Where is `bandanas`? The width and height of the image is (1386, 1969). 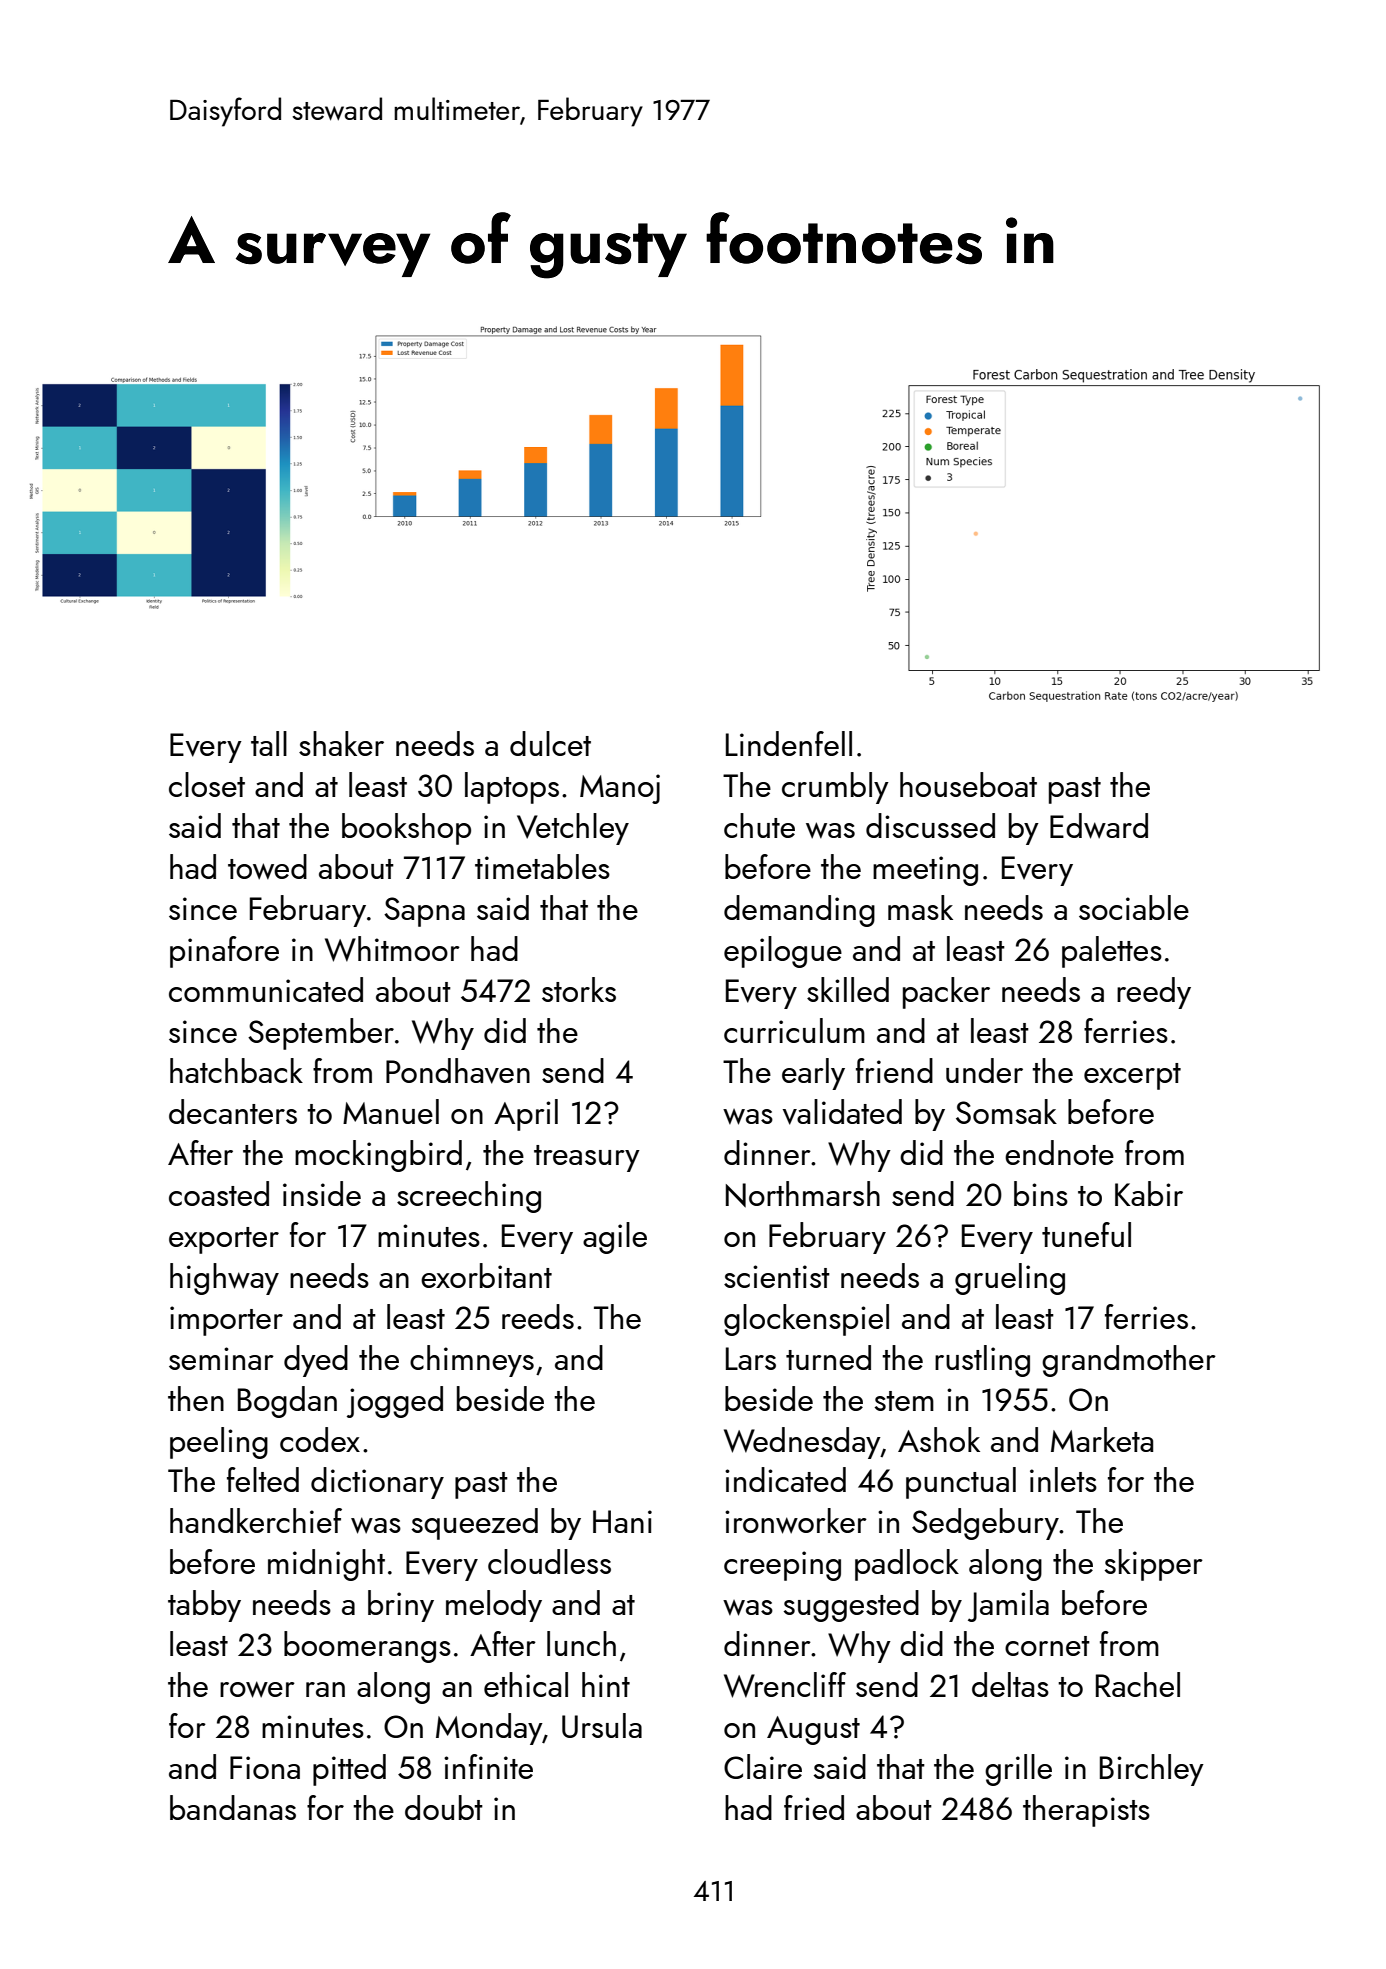
bandanas is located at coordinates (233, 1807).
